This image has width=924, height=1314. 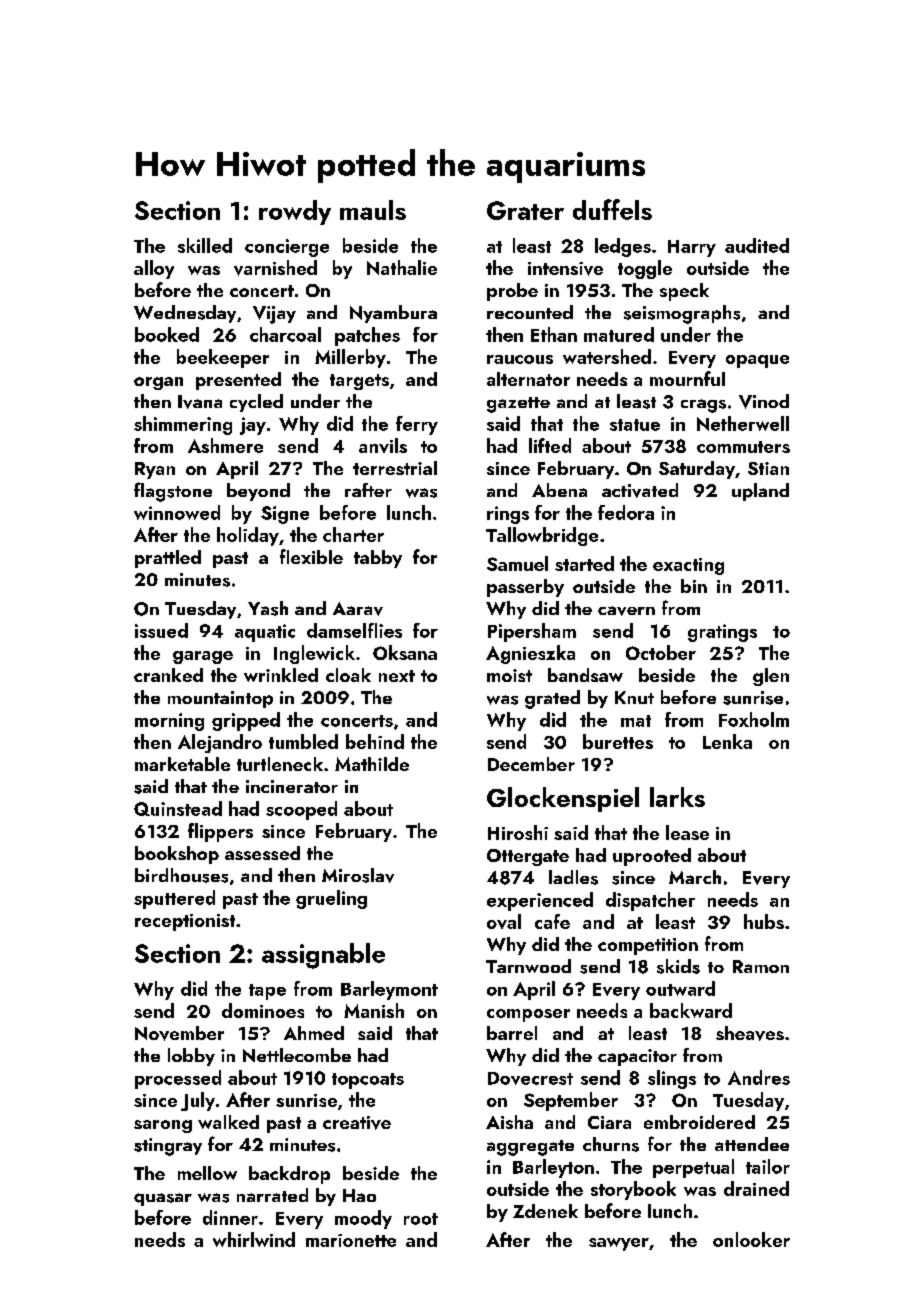 What do you see at coordinates (182, 764) in the image?
I see `marketable` at bounding box center [182, 764].
